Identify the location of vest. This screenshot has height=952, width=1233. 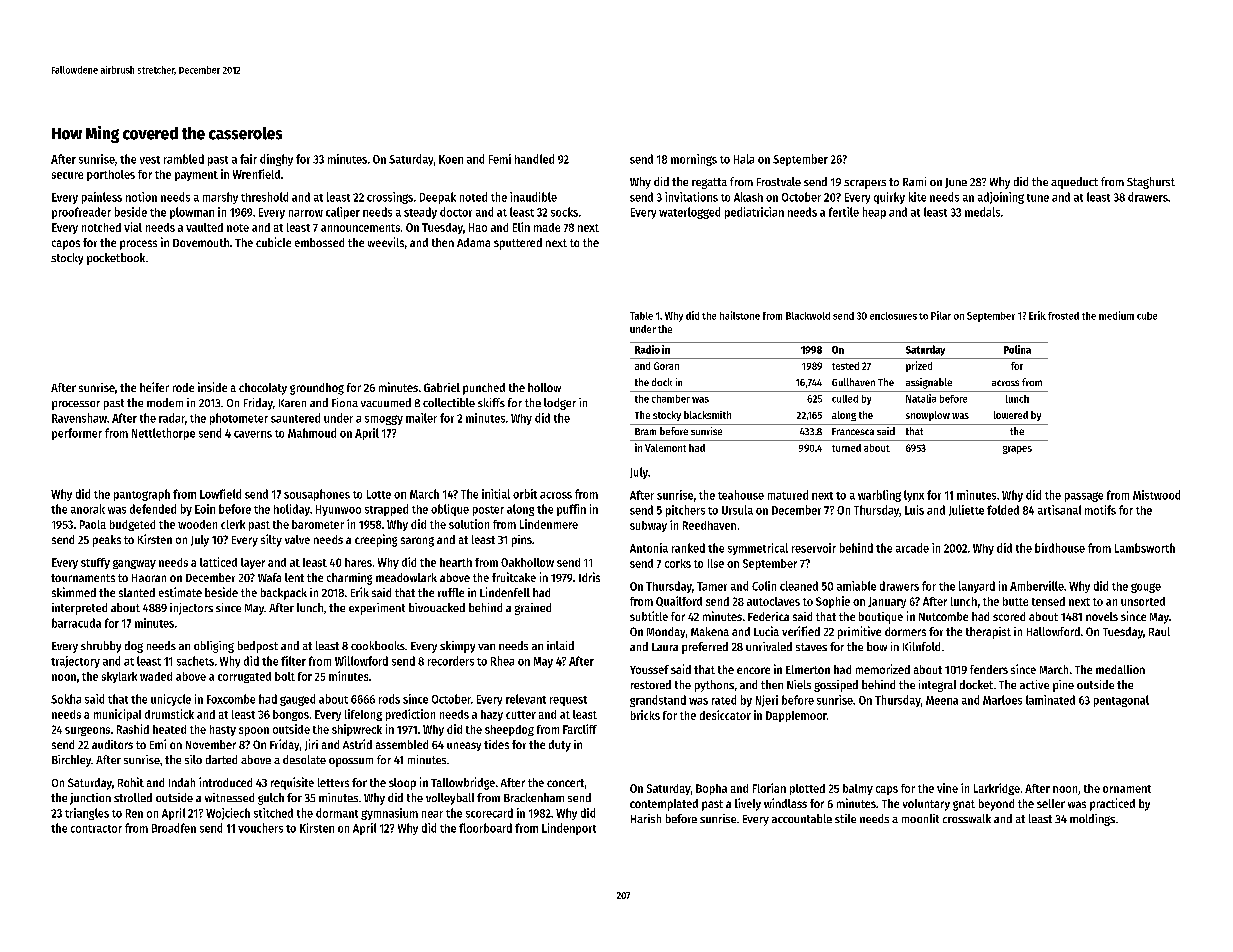
(150, 160).
